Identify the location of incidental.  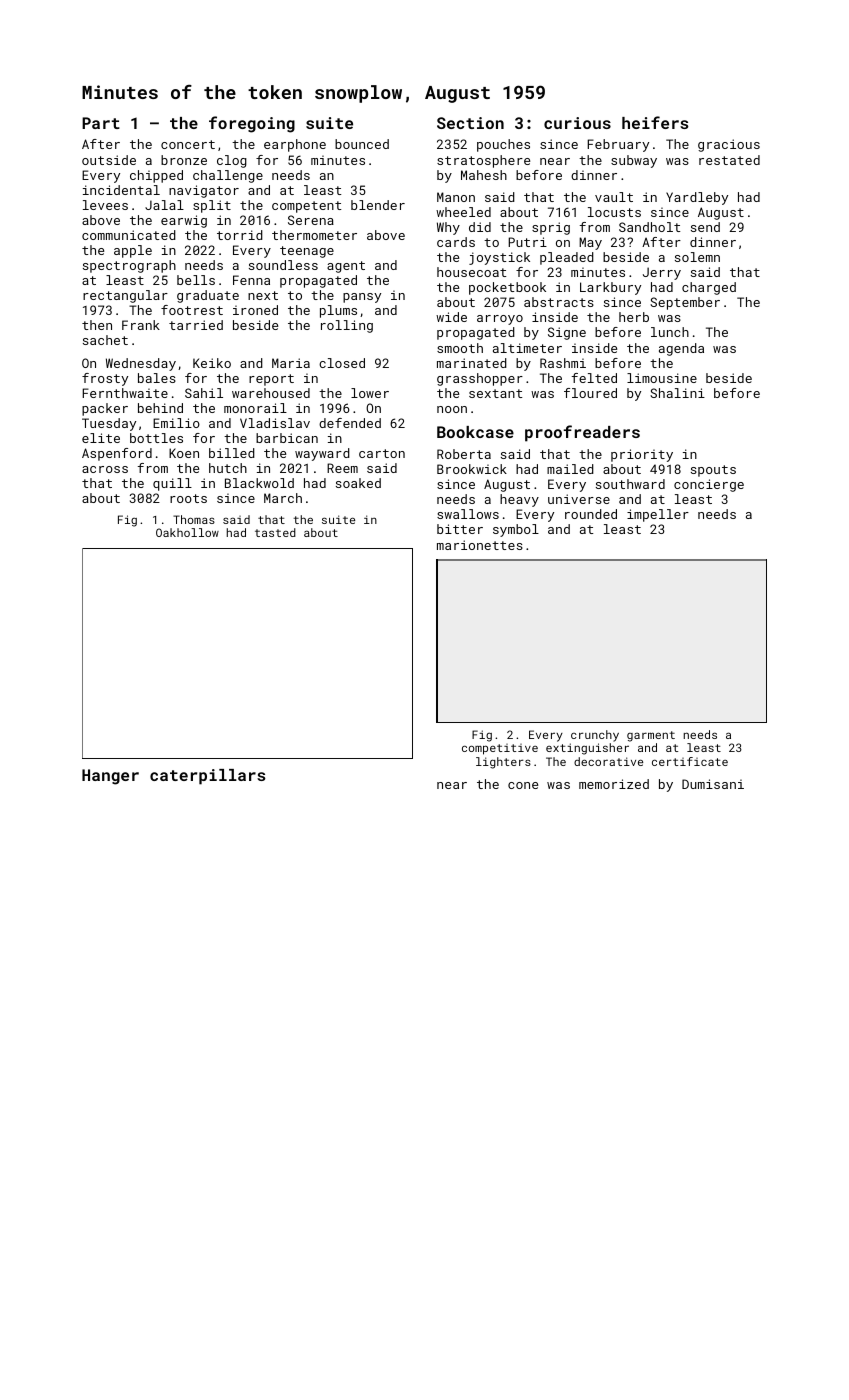
(121, 190).
